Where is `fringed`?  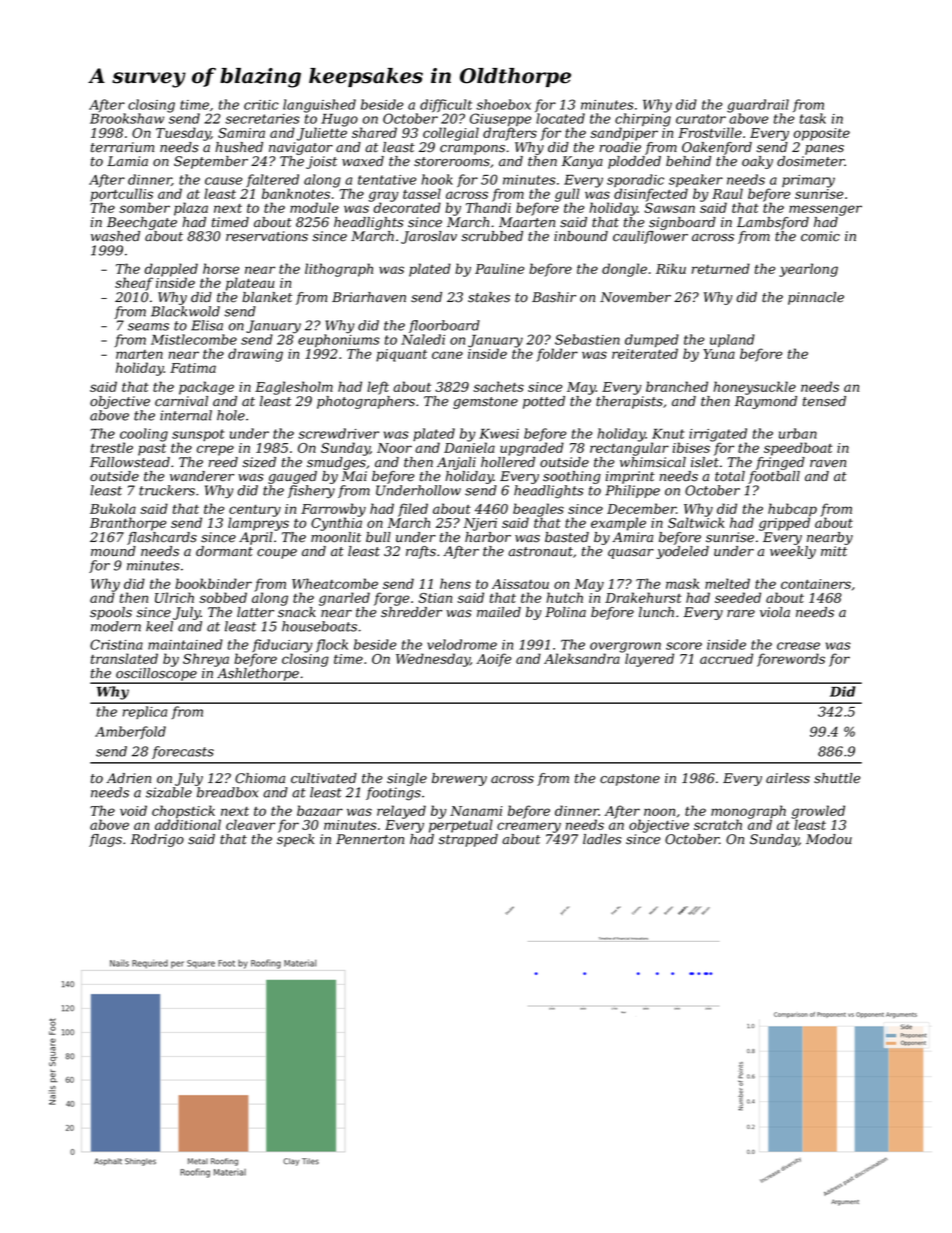
fringed is located at coordinates (780, 463).
